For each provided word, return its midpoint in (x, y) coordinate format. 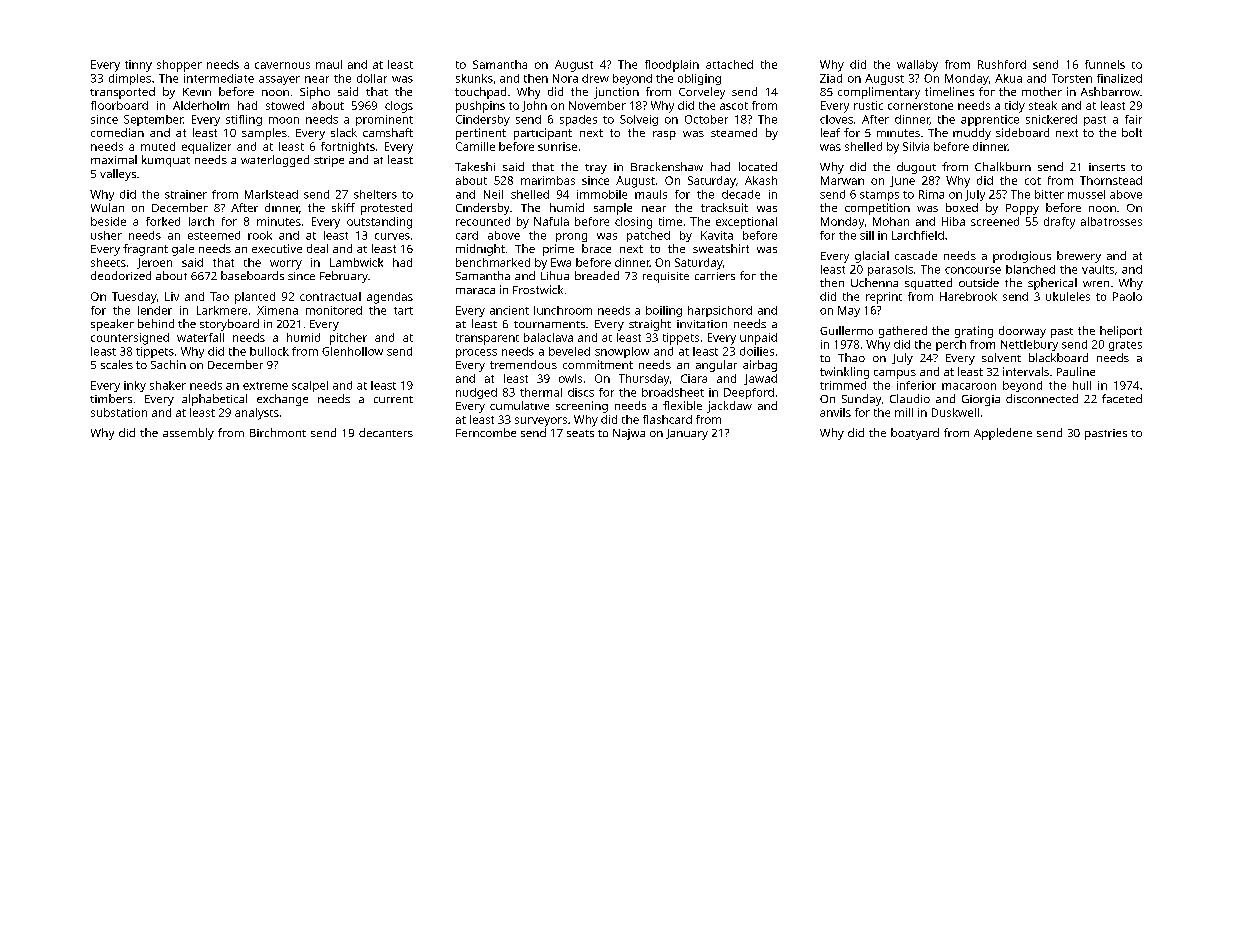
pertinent (481, 134)
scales (117, 364)
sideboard (1022, 132)
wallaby (917, 66)
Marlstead (271, 194)
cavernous (282, 65)
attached (729, 64)
